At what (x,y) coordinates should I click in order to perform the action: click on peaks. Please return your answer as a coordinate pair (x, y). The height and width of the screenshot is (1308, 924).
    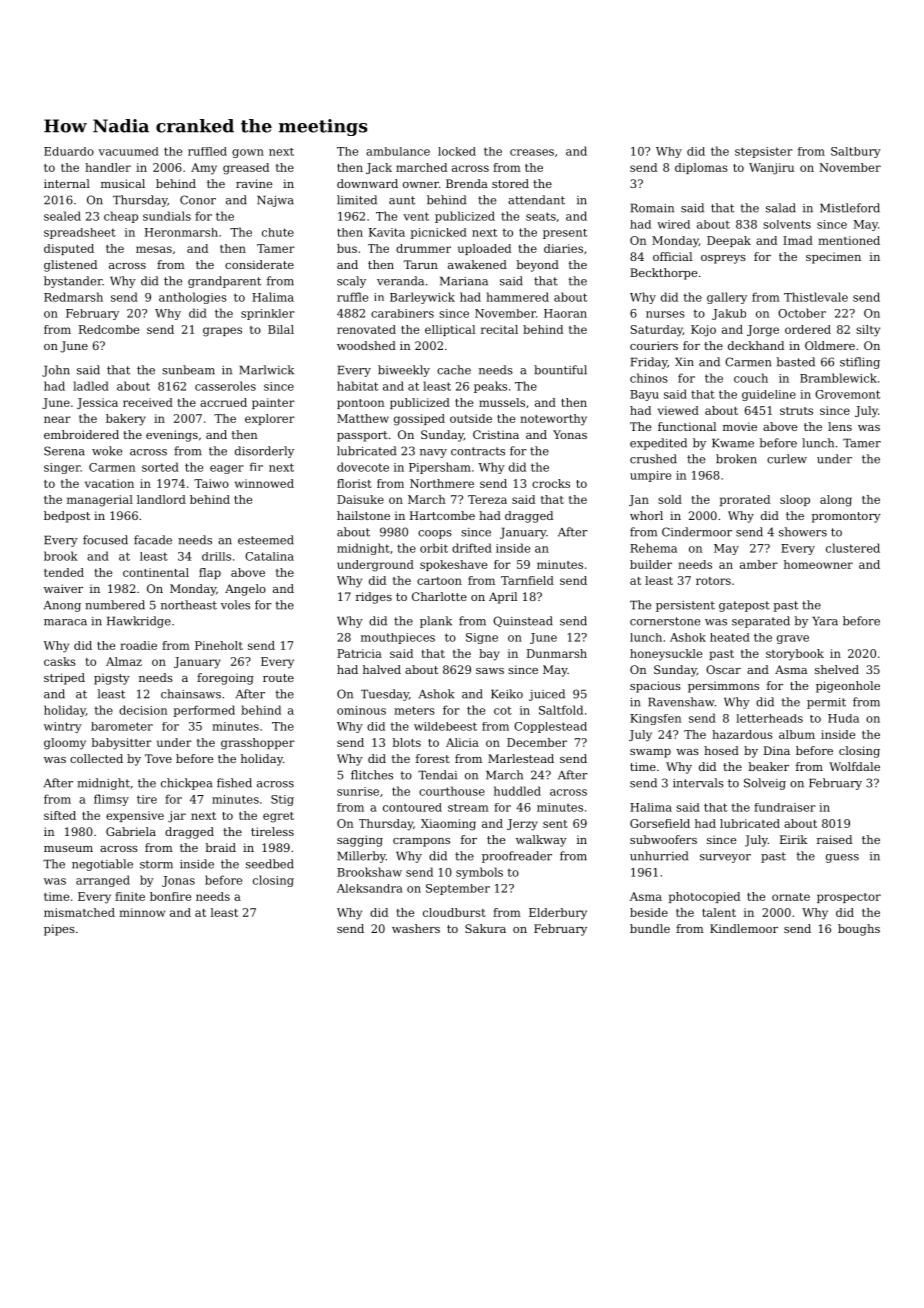
    Looking at the image, I should click on (490, 387).
